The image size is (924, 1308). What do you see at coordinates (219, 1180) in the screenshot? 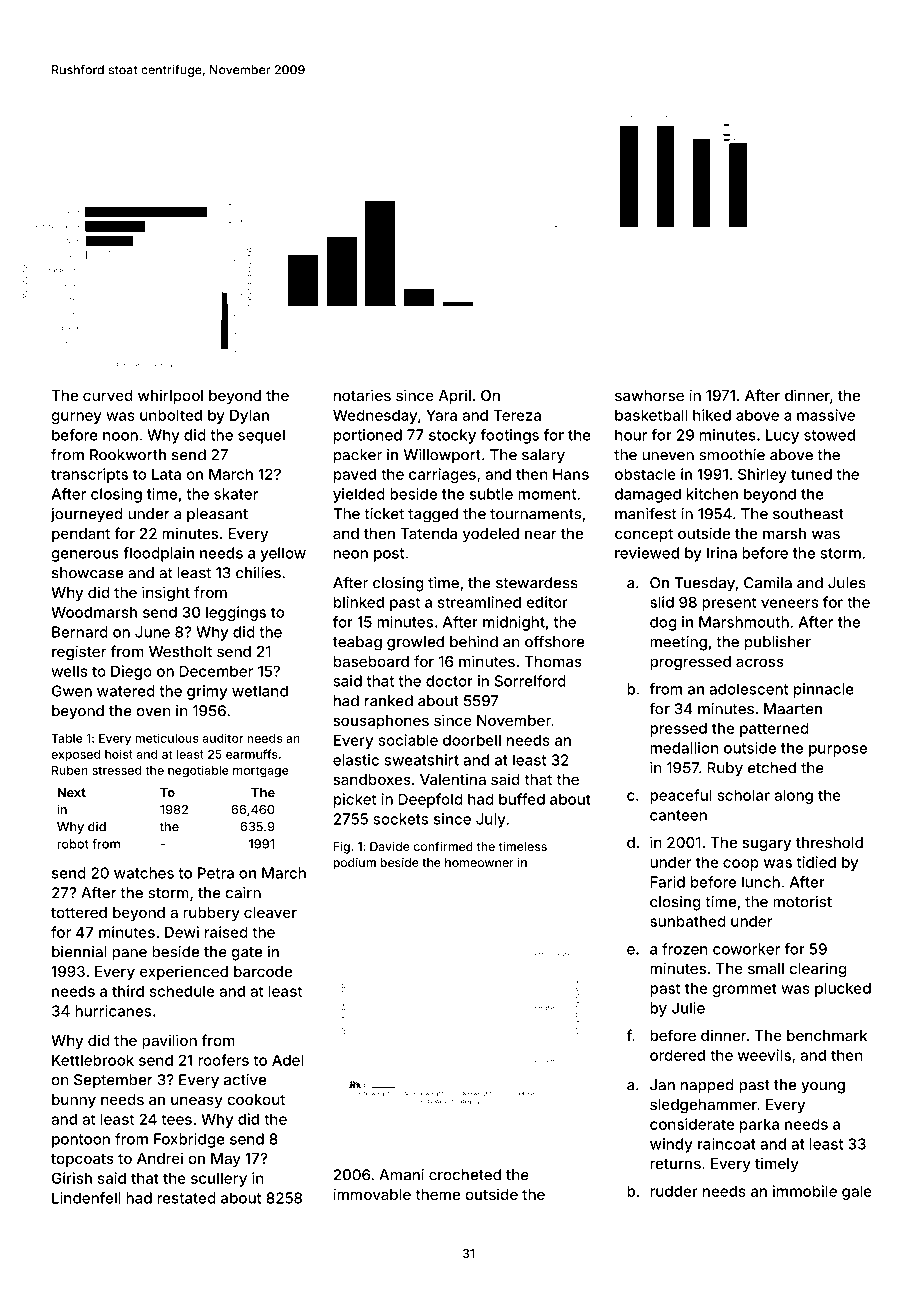
I see `scullery` at bounding box center [219, 1180].
